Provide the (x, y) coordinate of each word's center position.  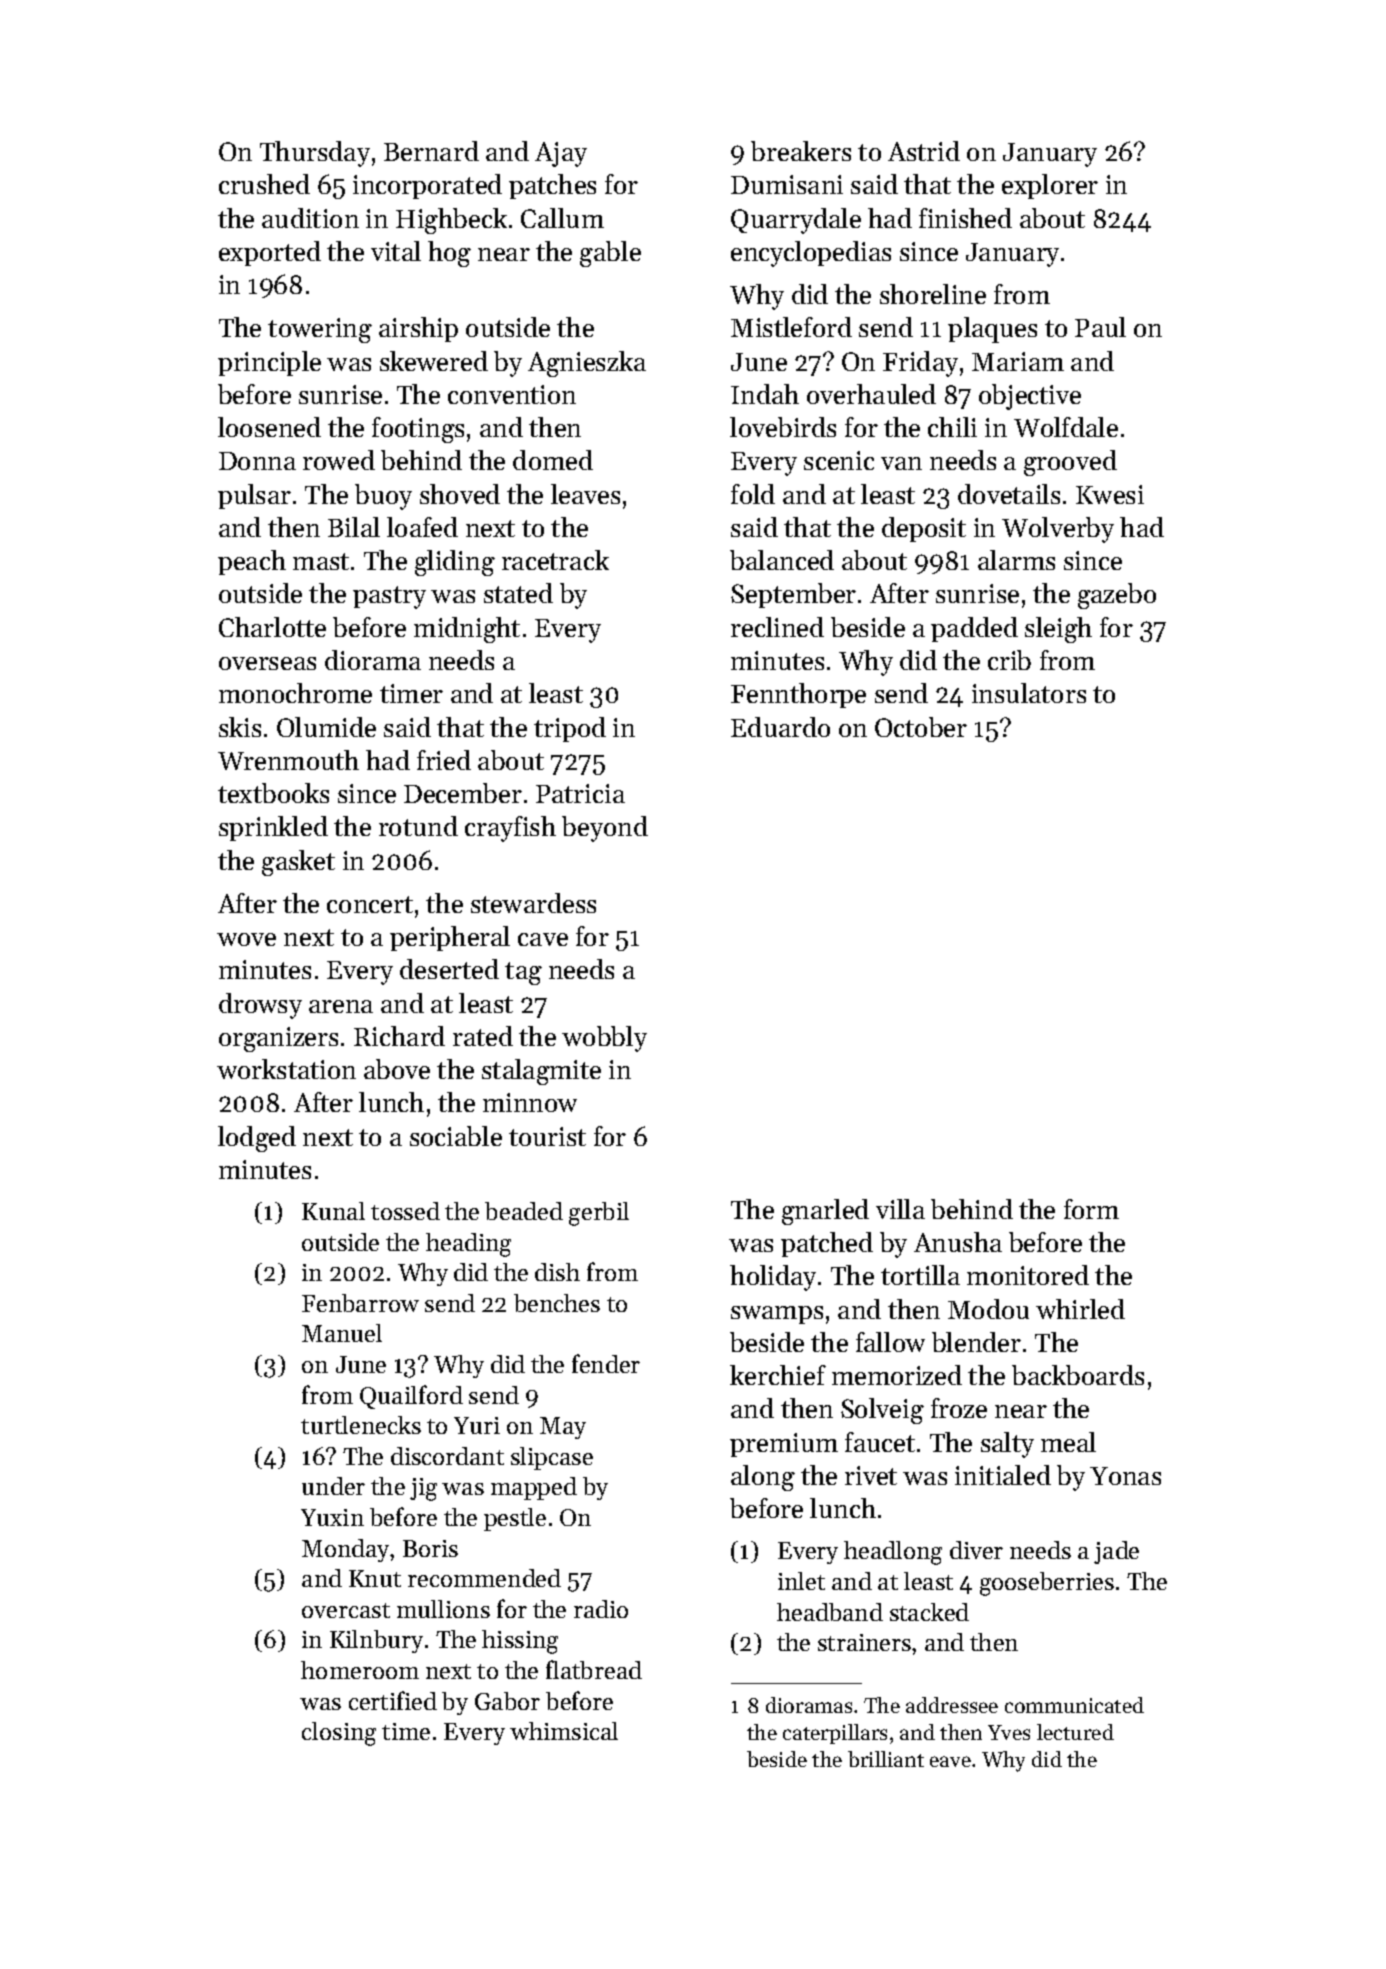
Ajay (561, 154)
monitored (1028, 1275)
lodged (257, 1139)
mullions (443, 1609)
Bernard (431, 151)
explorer (1050, 186)
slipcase (552, 1458)
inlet (801, 1581)
